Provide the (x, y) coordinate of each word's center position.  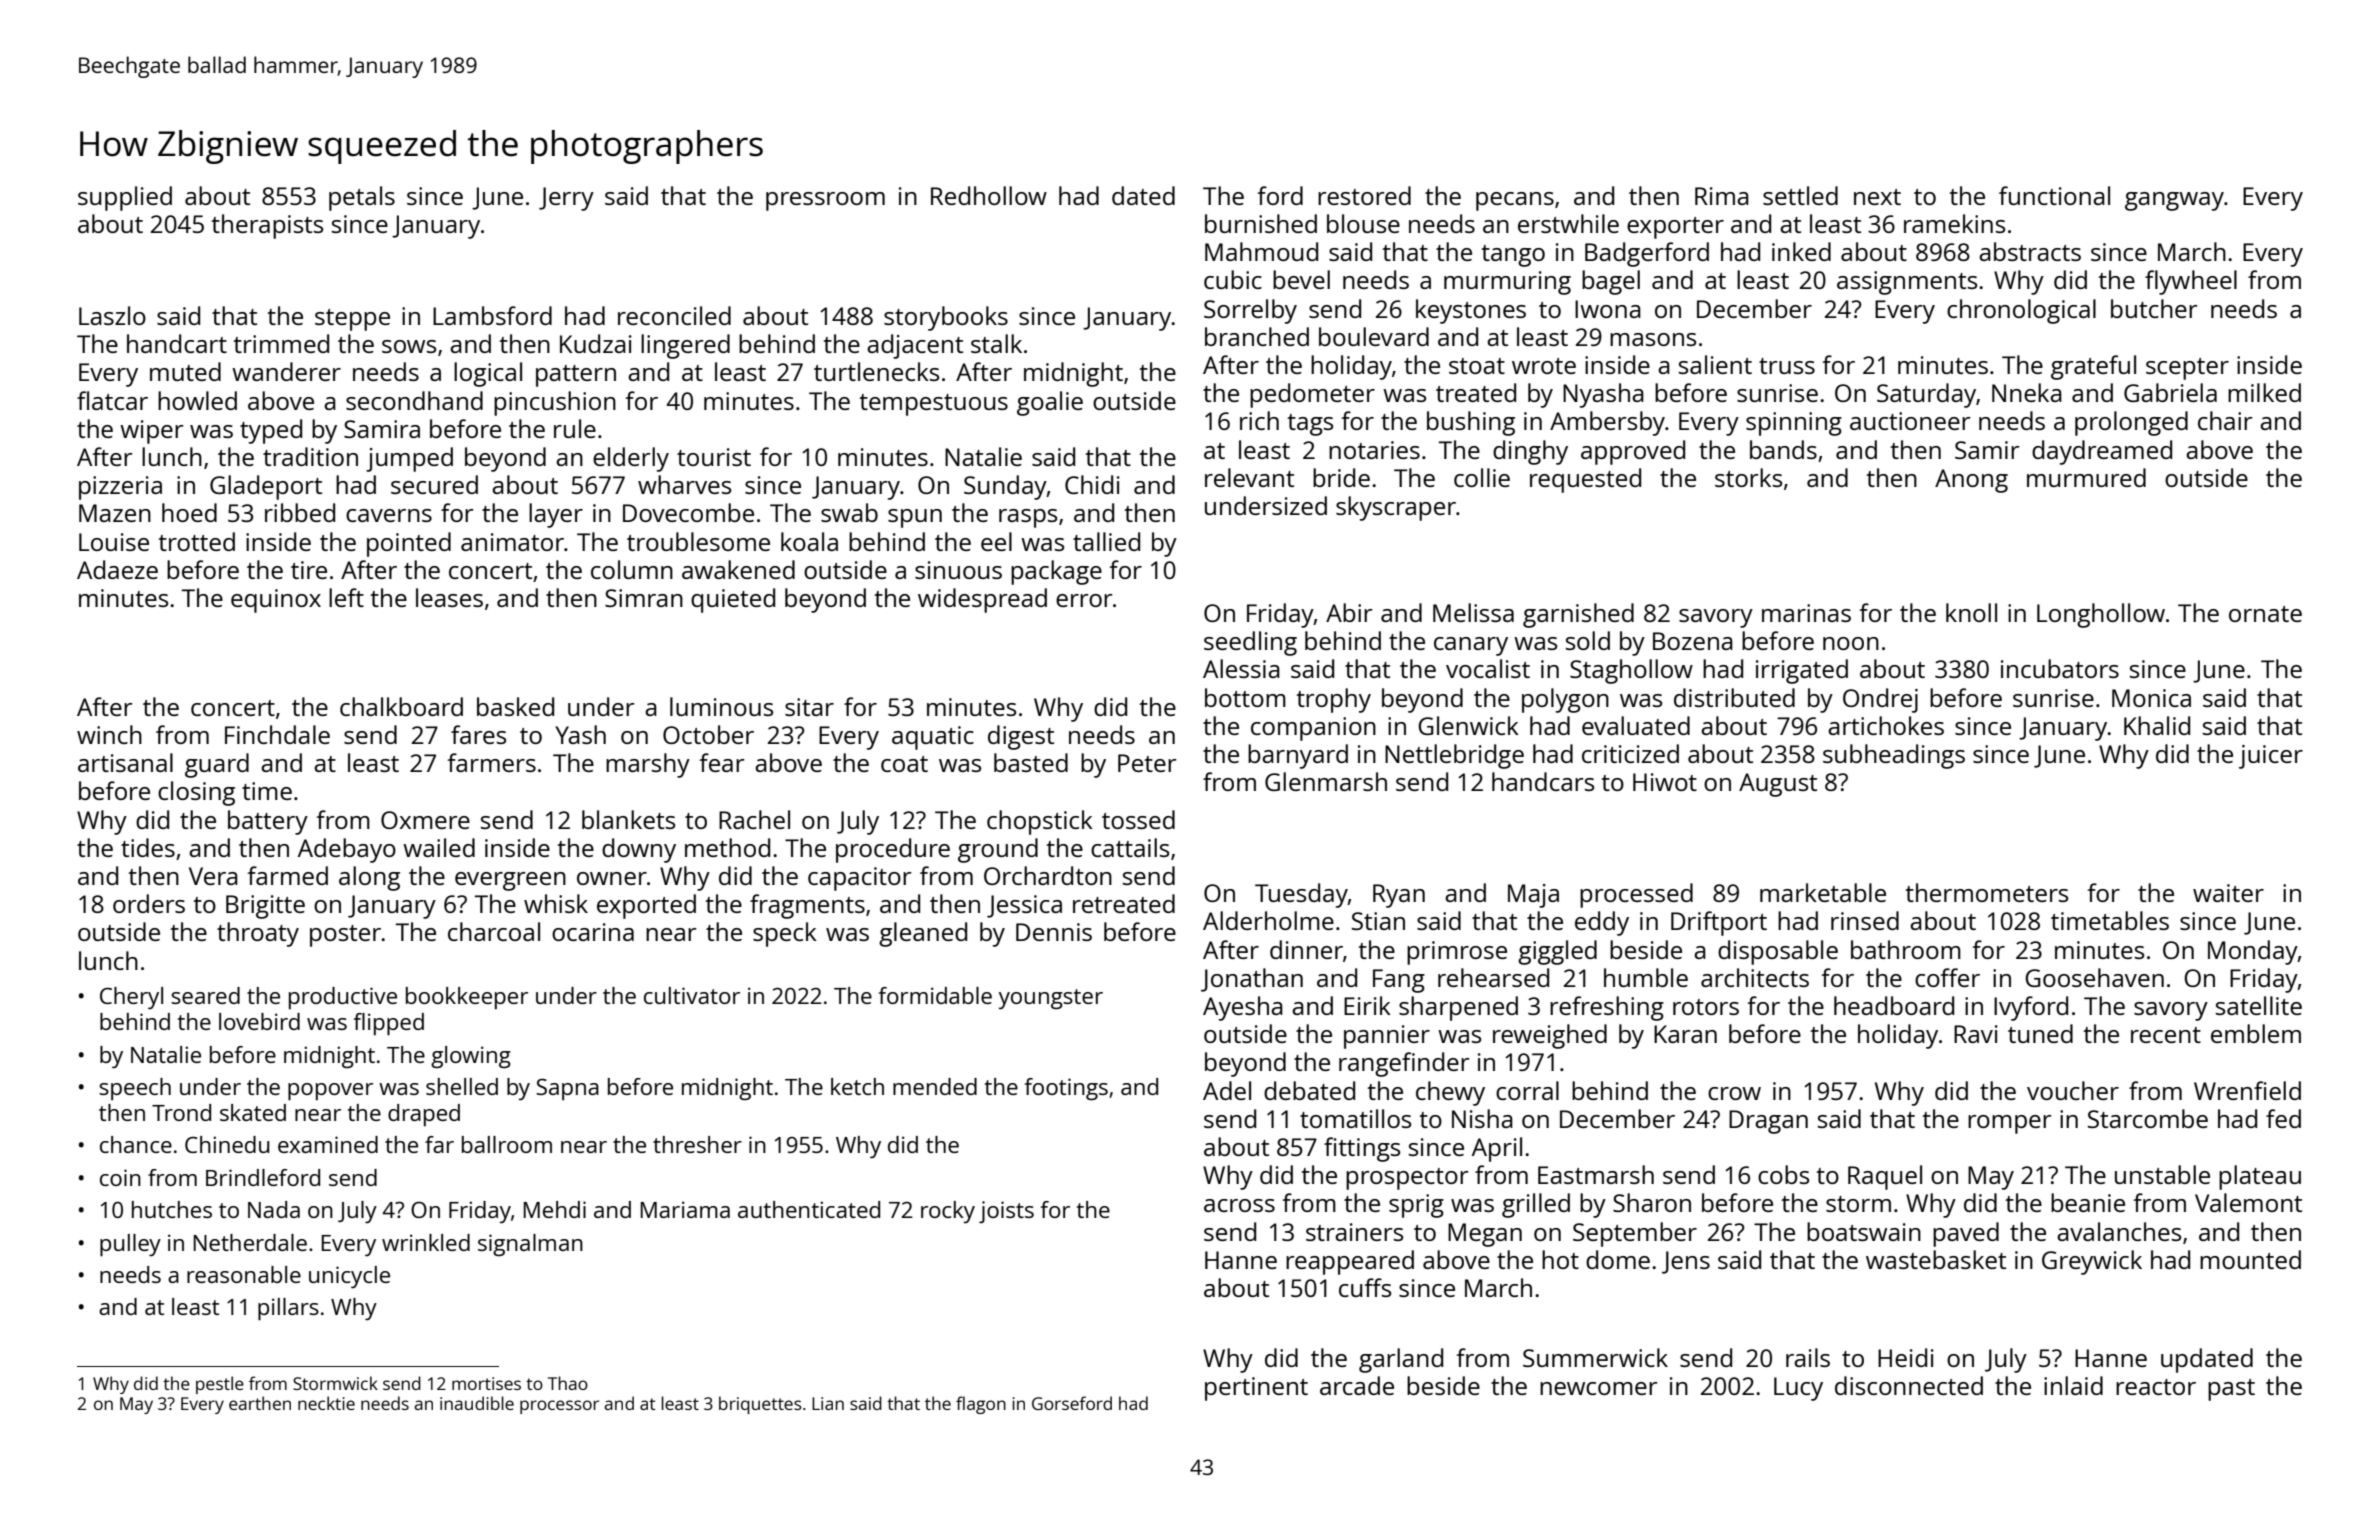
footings (1066, 1089)
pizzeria (120, 488)
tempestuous (933, 405)
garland (1401, 1360)
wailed (439, 847)
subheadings (1894, 756)
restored (1364, 195)
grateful (2093, 367)
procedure (893, 850)
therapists (267, 226)
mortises (486, 1383)
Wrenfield (2247, 1090)
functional (2054, 195)
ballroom (507, 1144)
